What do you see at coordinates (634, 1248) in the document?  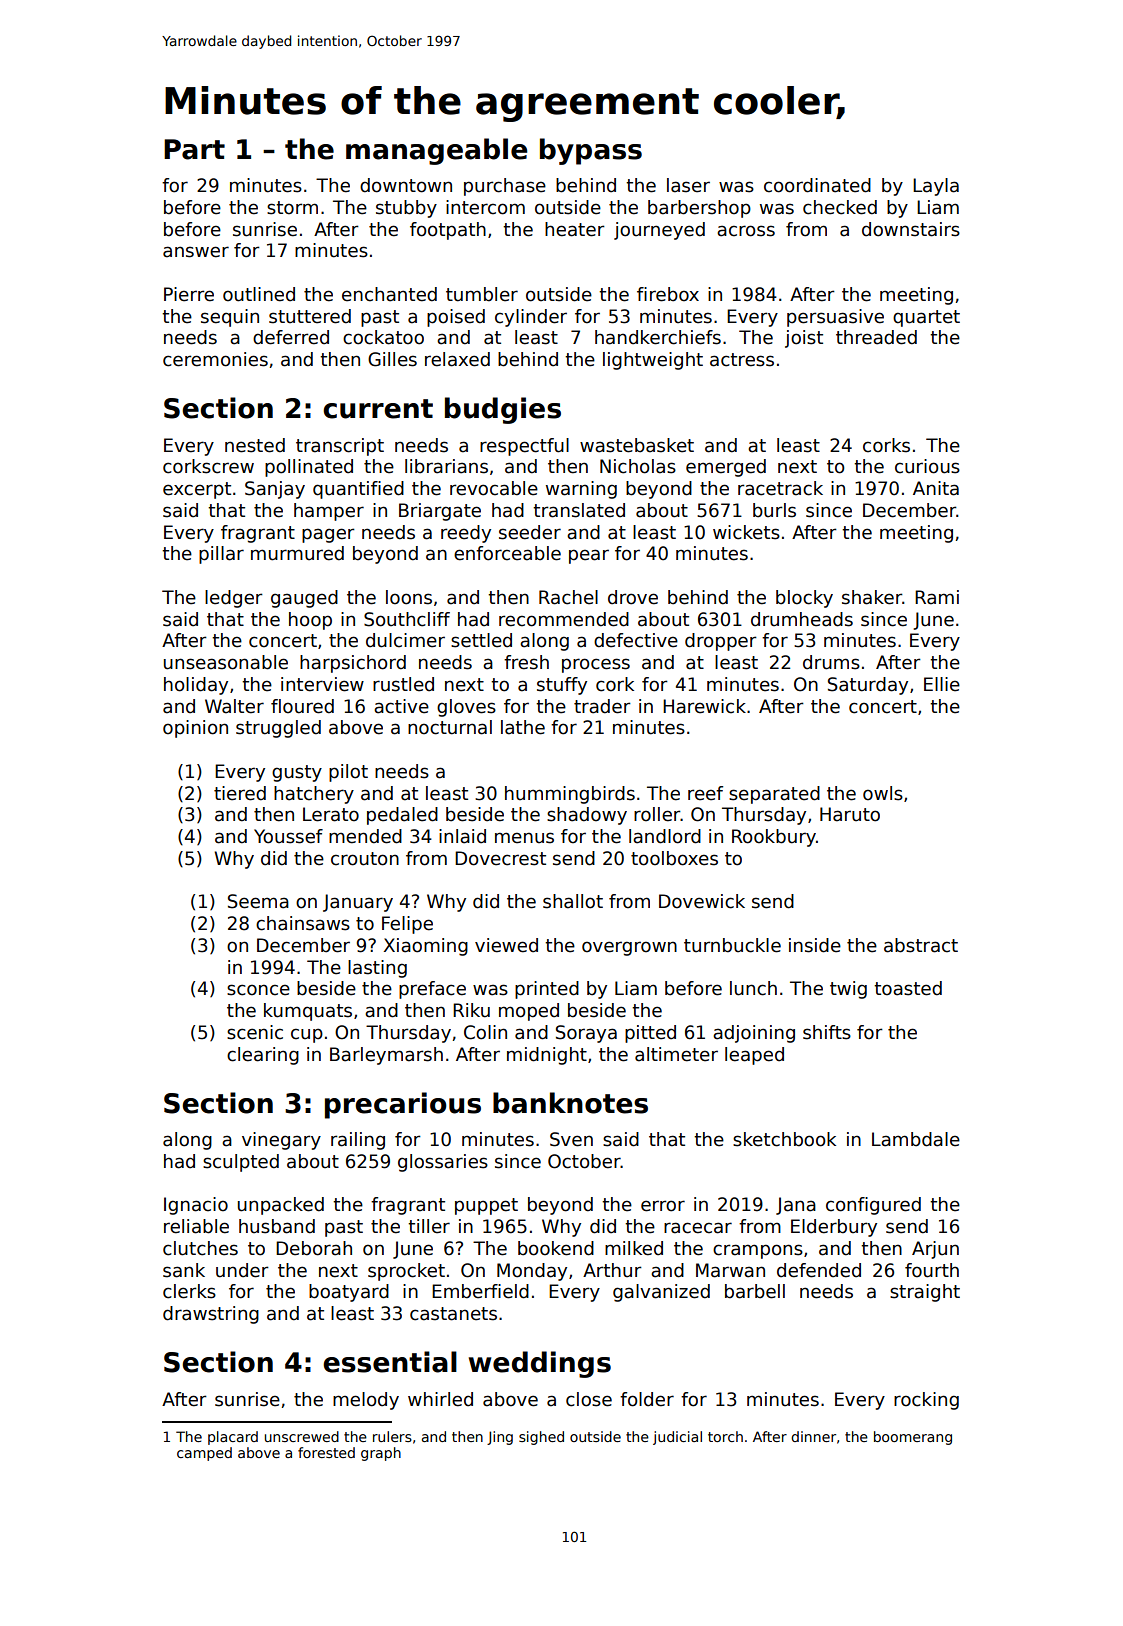 I see `milked` at bounding box center [634, 1248].
